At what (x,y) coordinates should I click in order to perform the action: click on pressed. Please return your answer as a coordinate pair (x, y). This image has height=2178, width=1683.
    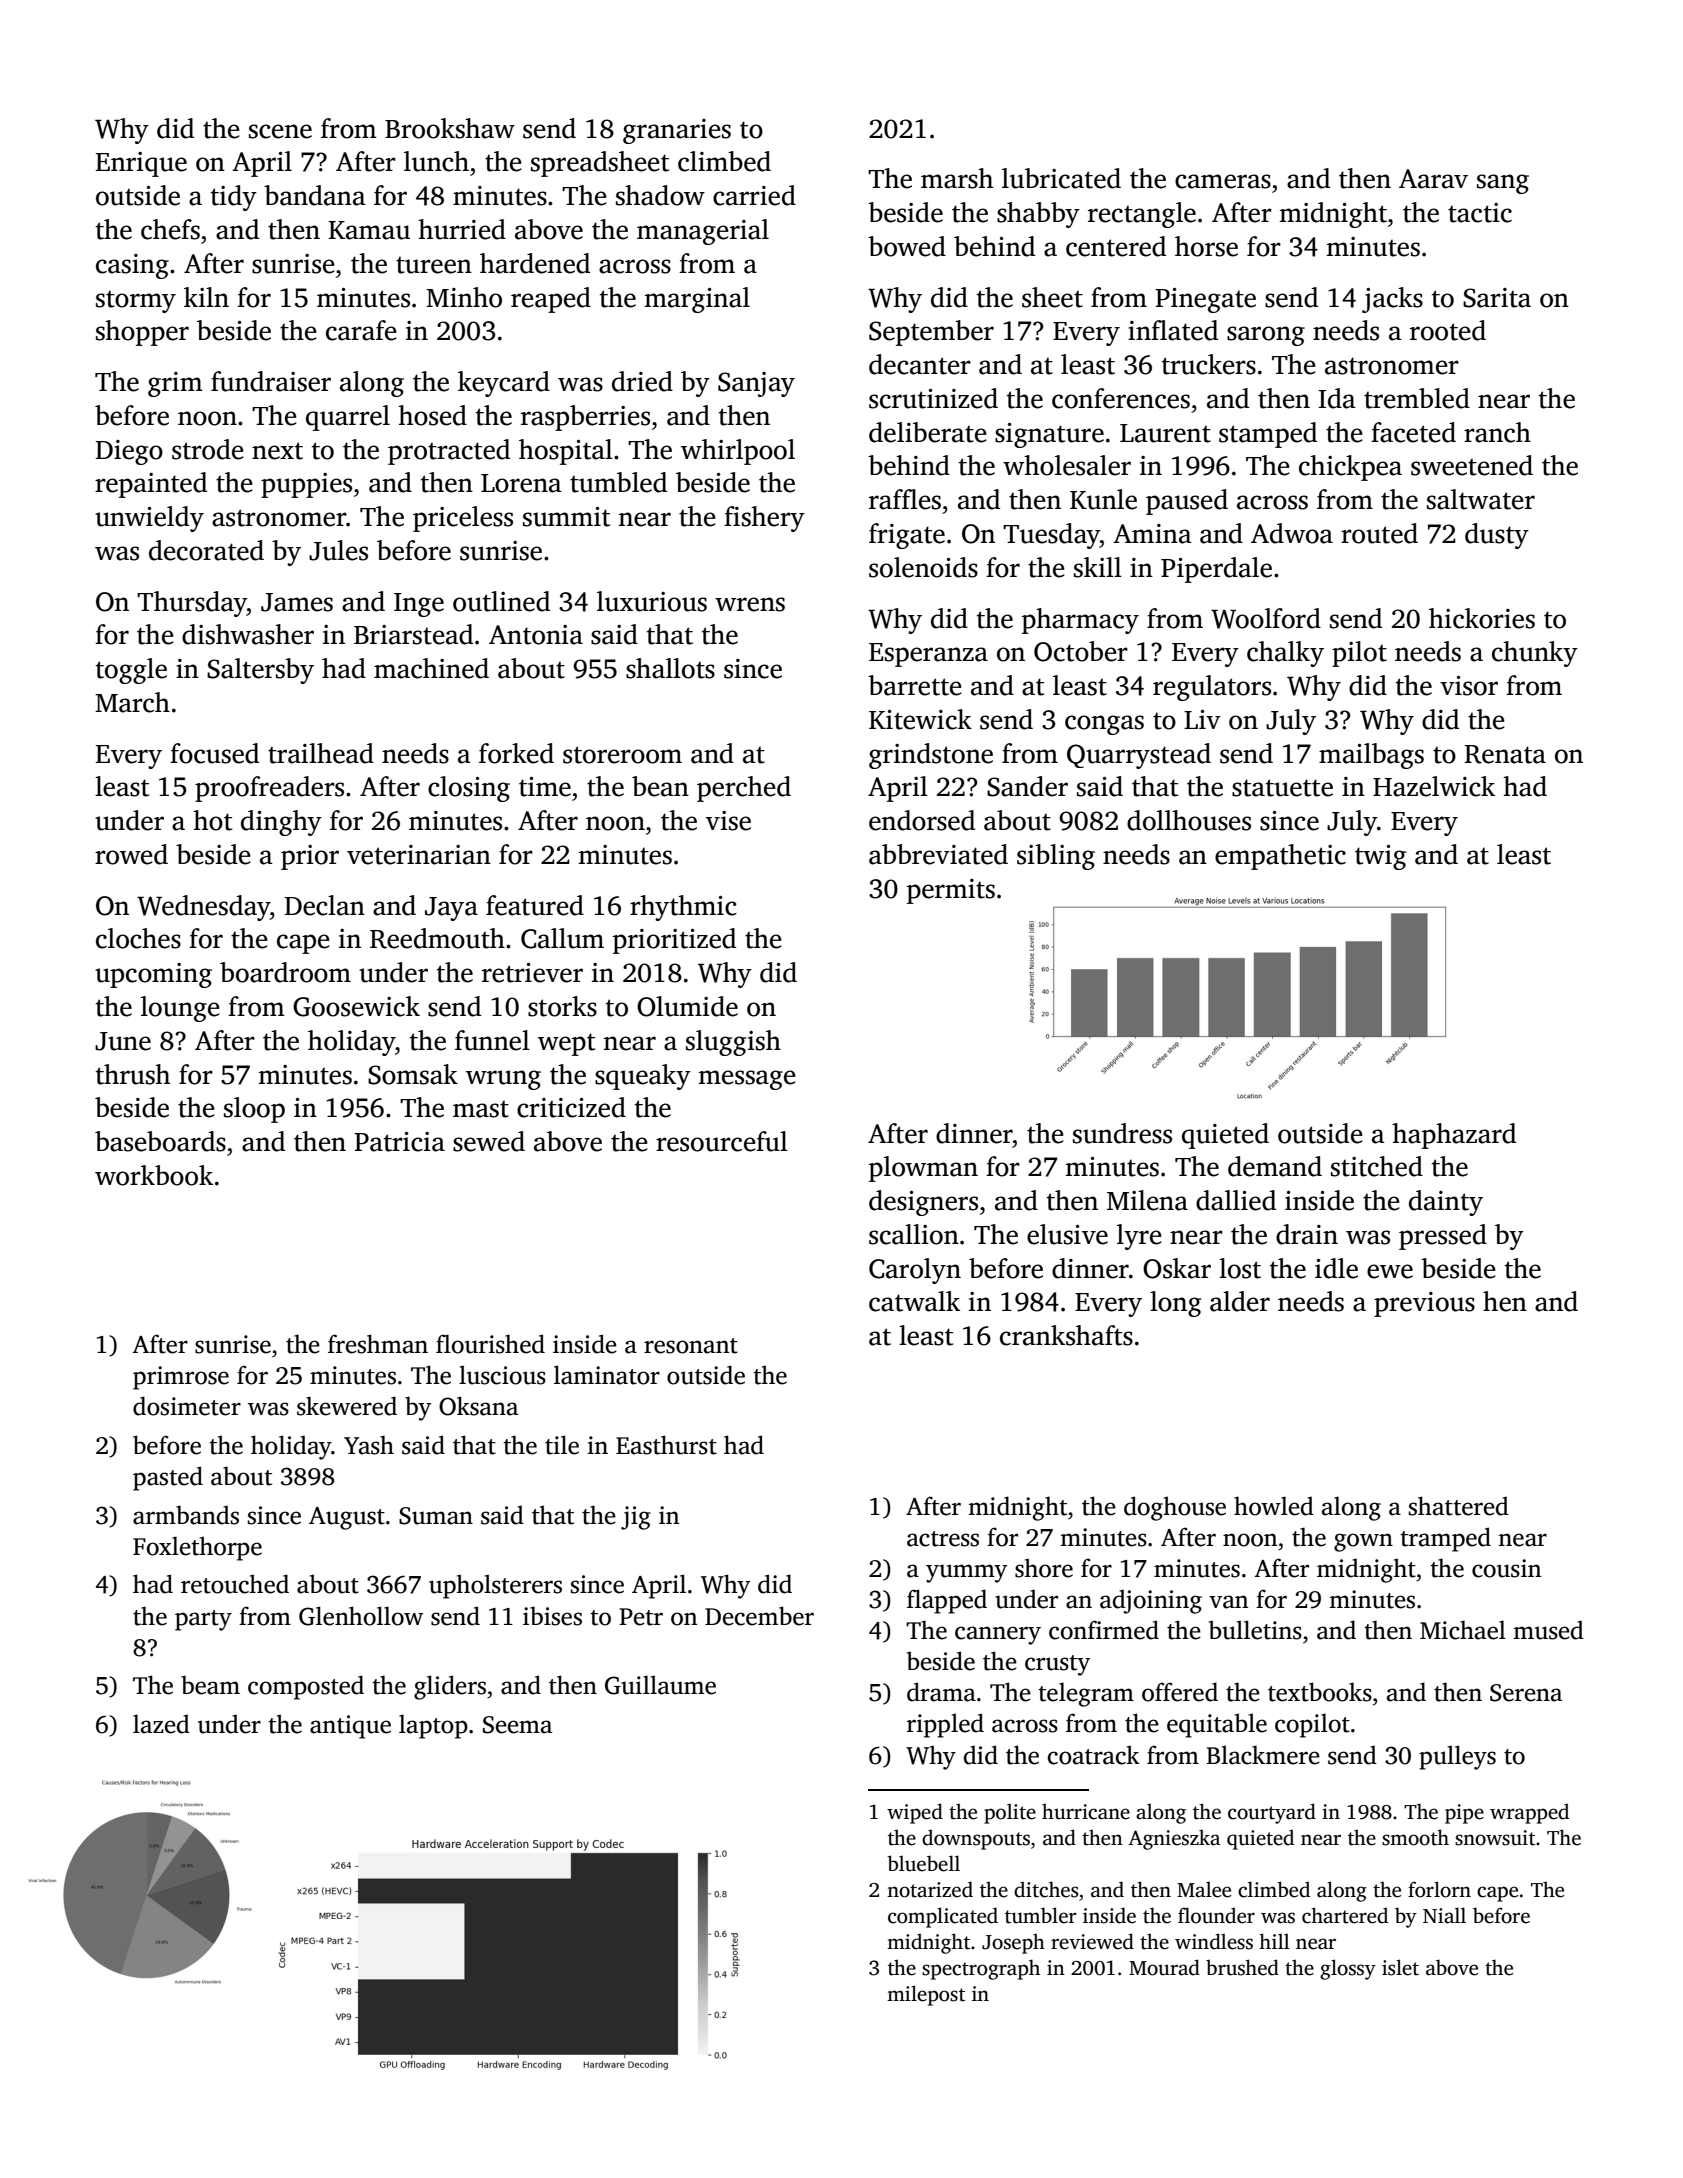
    Looking at the image, I should click on (1443, 1237).
